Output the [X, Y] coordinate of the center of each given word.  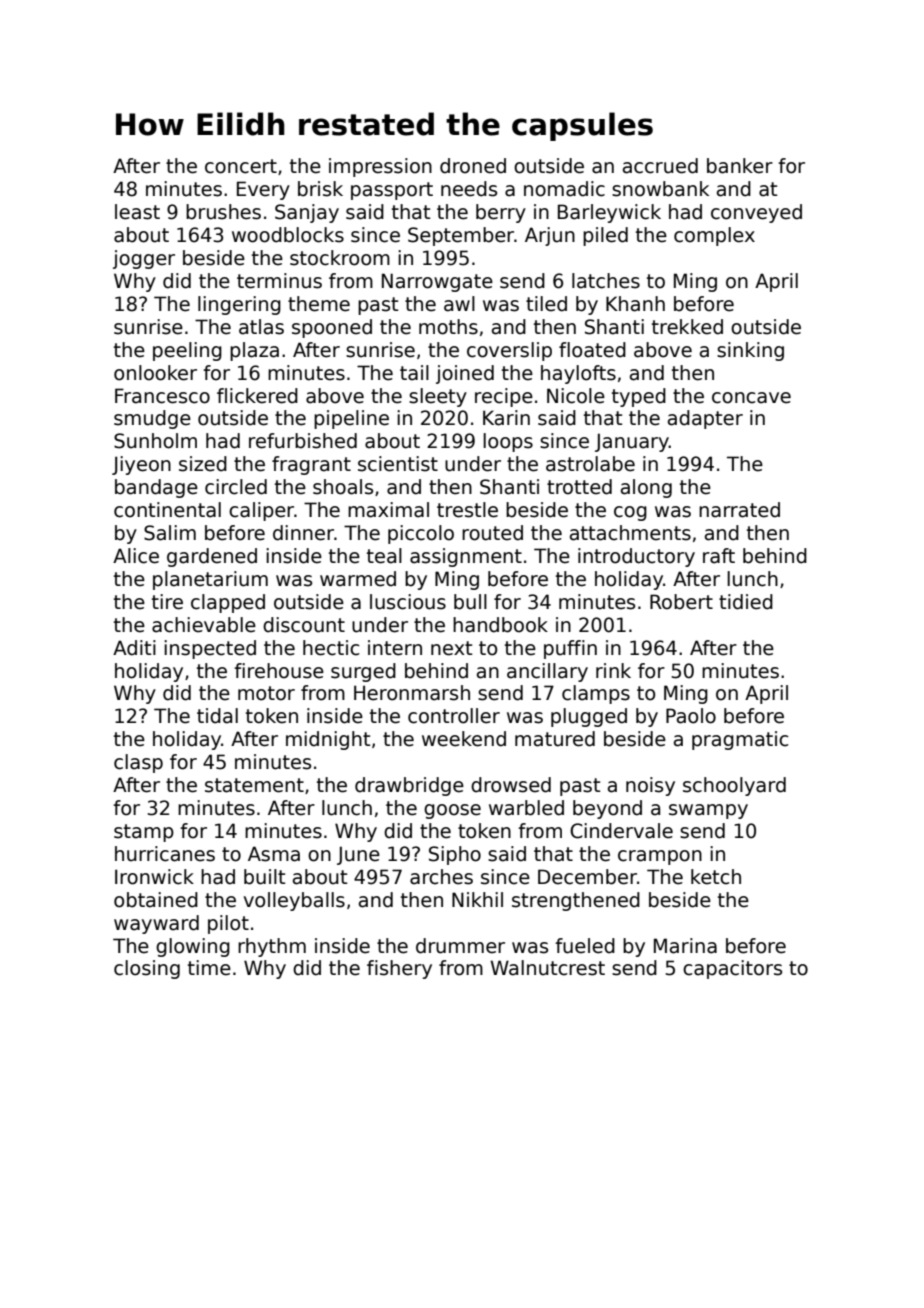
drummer [460, 946]
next [451, 648]
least [137, 212]
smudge [152, 419]
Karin [506, 418]
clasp [138, 763]
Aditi [134, 648]
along [646, 488]
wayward [156, 924]
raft [719, 556]
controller [454, 716]
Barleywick [609, 213]
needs [469, 189]
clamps [596, 694]
